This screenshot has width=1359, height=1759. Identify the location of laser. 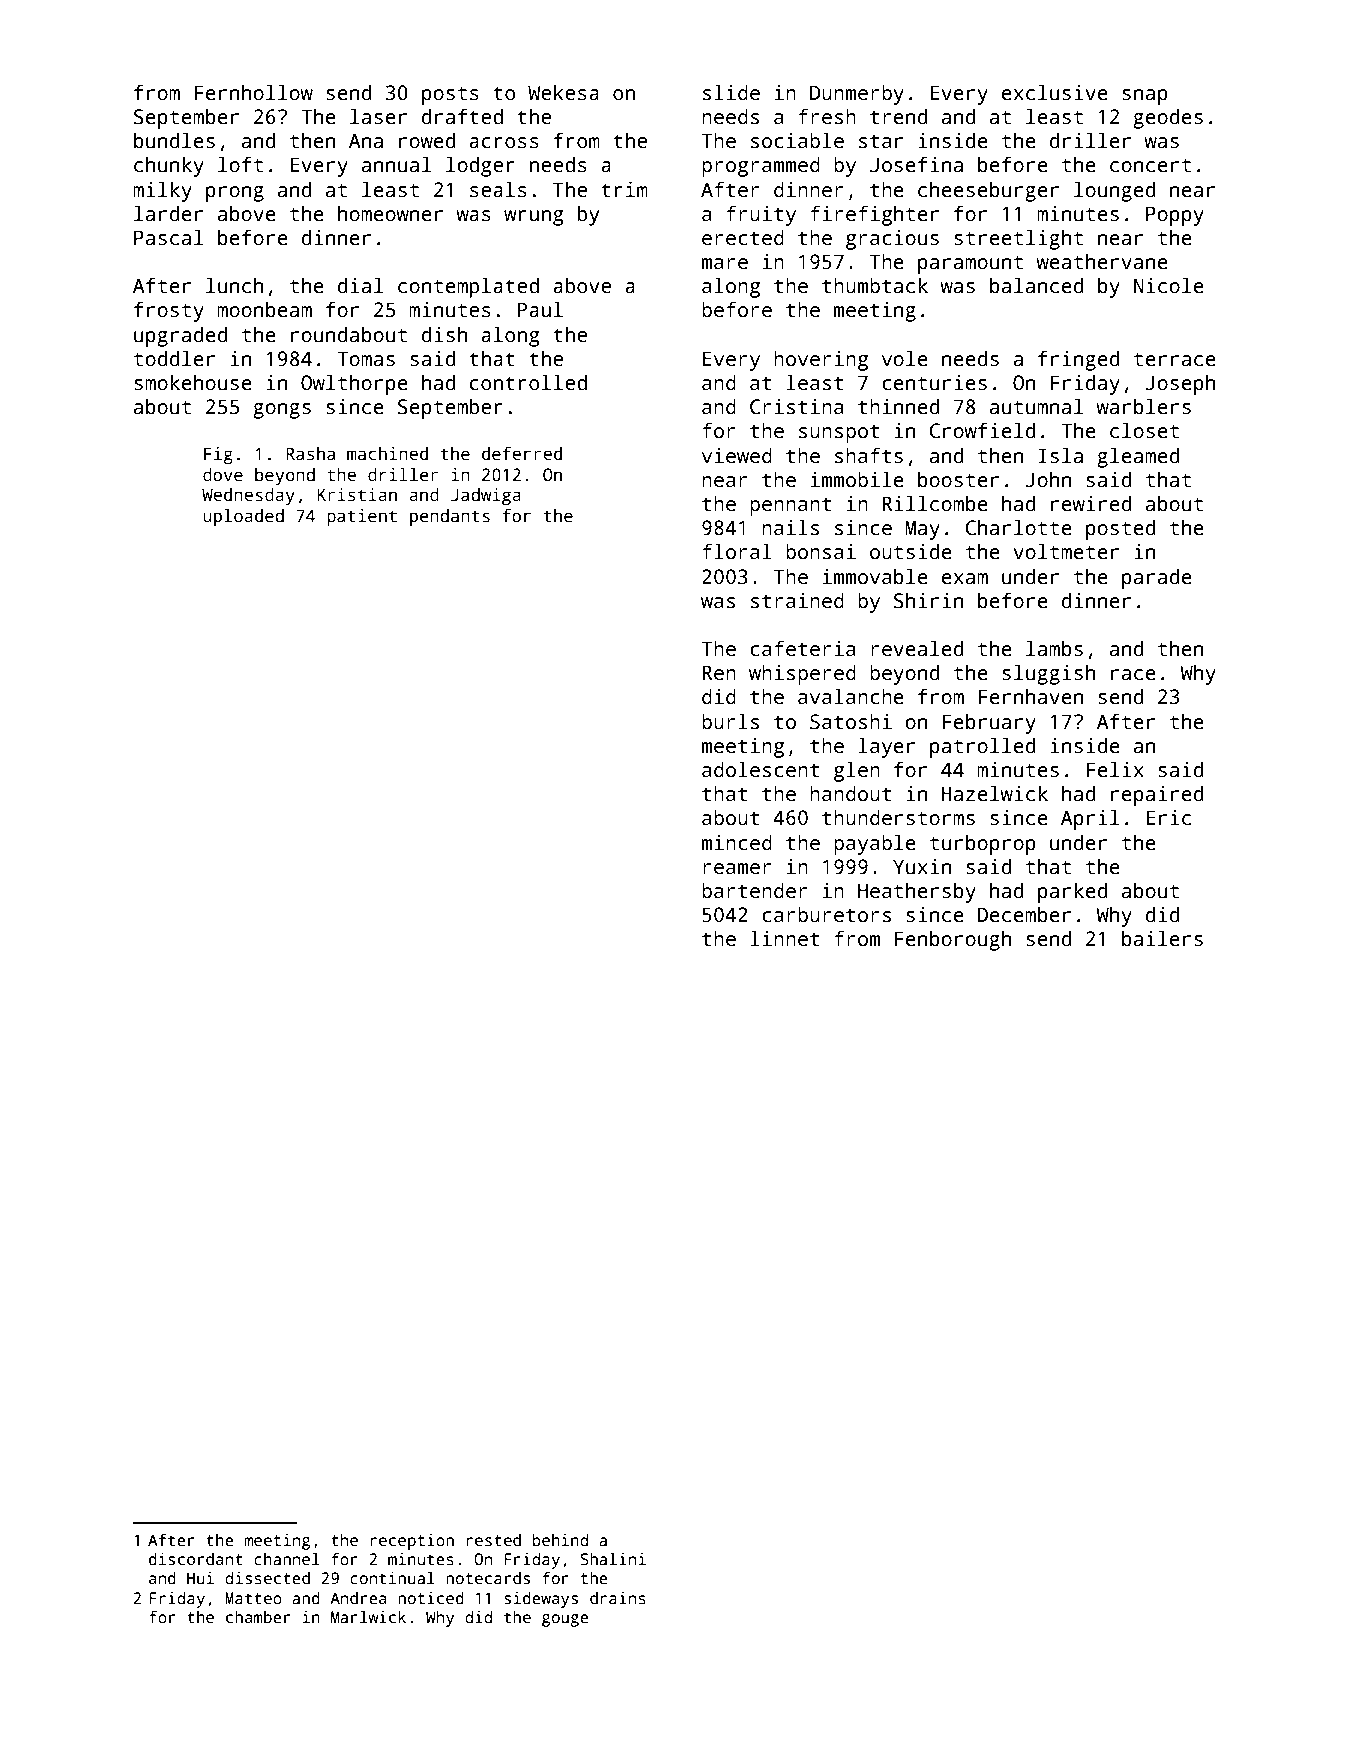
(378, 116).
